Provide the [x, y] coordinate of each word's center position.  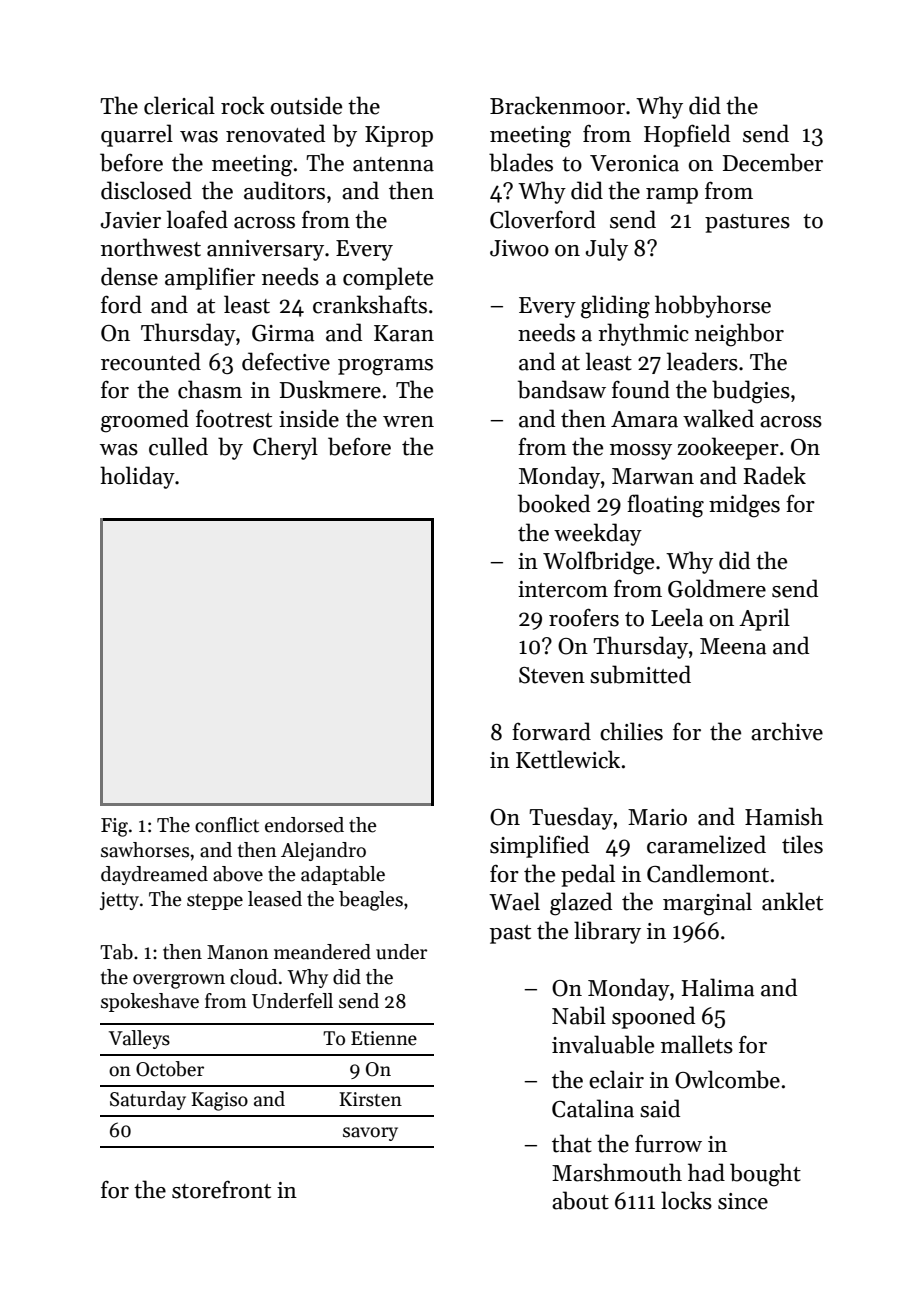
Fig [114, 827]
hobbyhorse [713, 306]
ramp [672, 196]
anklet [792, 901]
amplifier [210, 278]
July [607, 249]
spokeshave [150, 1002]
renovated [275, 133]
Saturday [148, 1100]
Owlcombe [727, 1079]
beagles [371, 901]
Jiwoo [519, 248]
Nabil [579, 1015]
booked [554, 503]
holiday [137, 477]
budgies [751, 392]
